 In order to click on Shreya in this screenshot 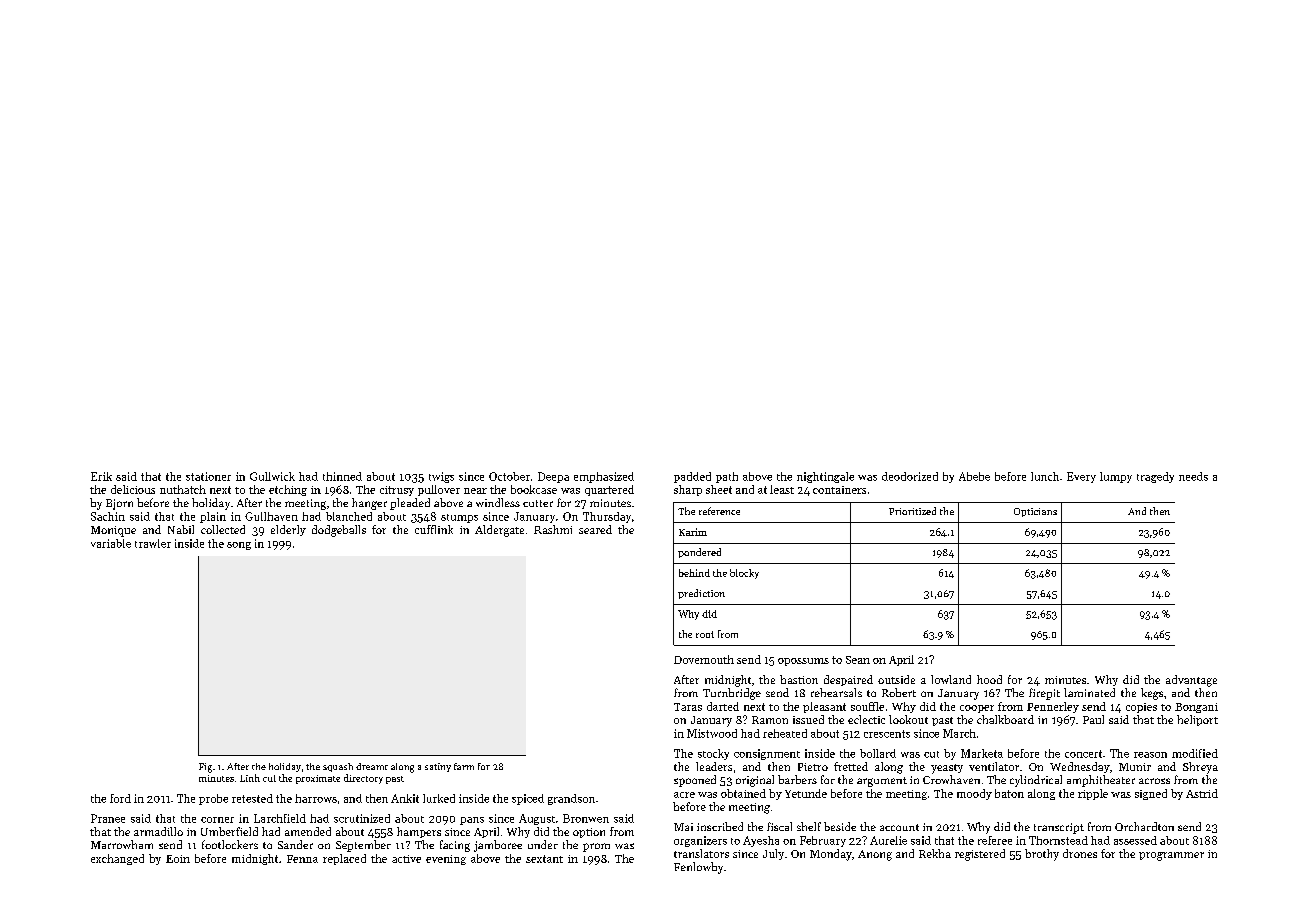, I will do `click(1200, 768)`.
